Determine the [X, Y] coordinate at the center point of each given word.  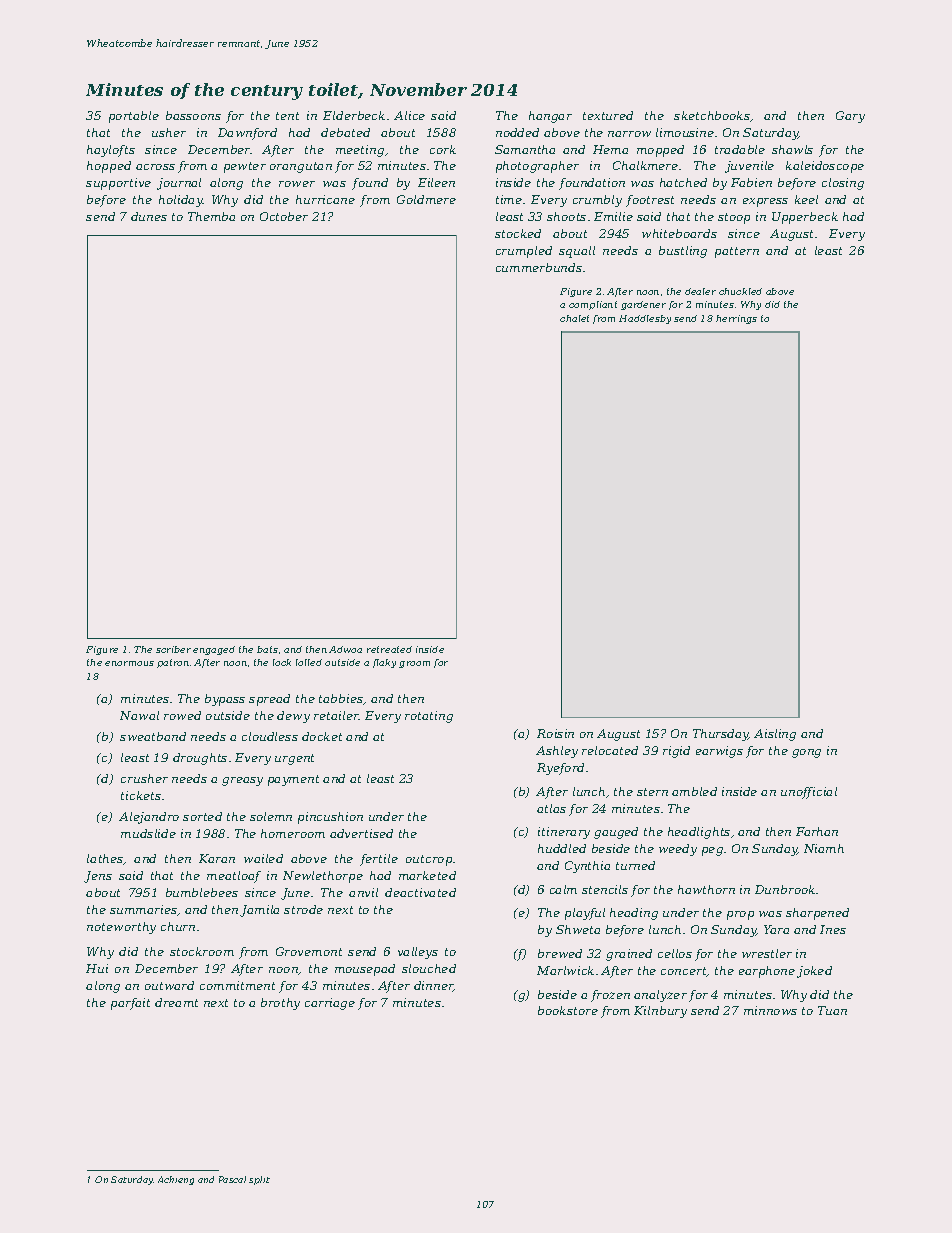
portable [134, 117]
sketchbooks [712, 115]
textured [608, 115]
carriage [330, 1004]
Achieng [176, 1180]
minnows [770, 1010]
